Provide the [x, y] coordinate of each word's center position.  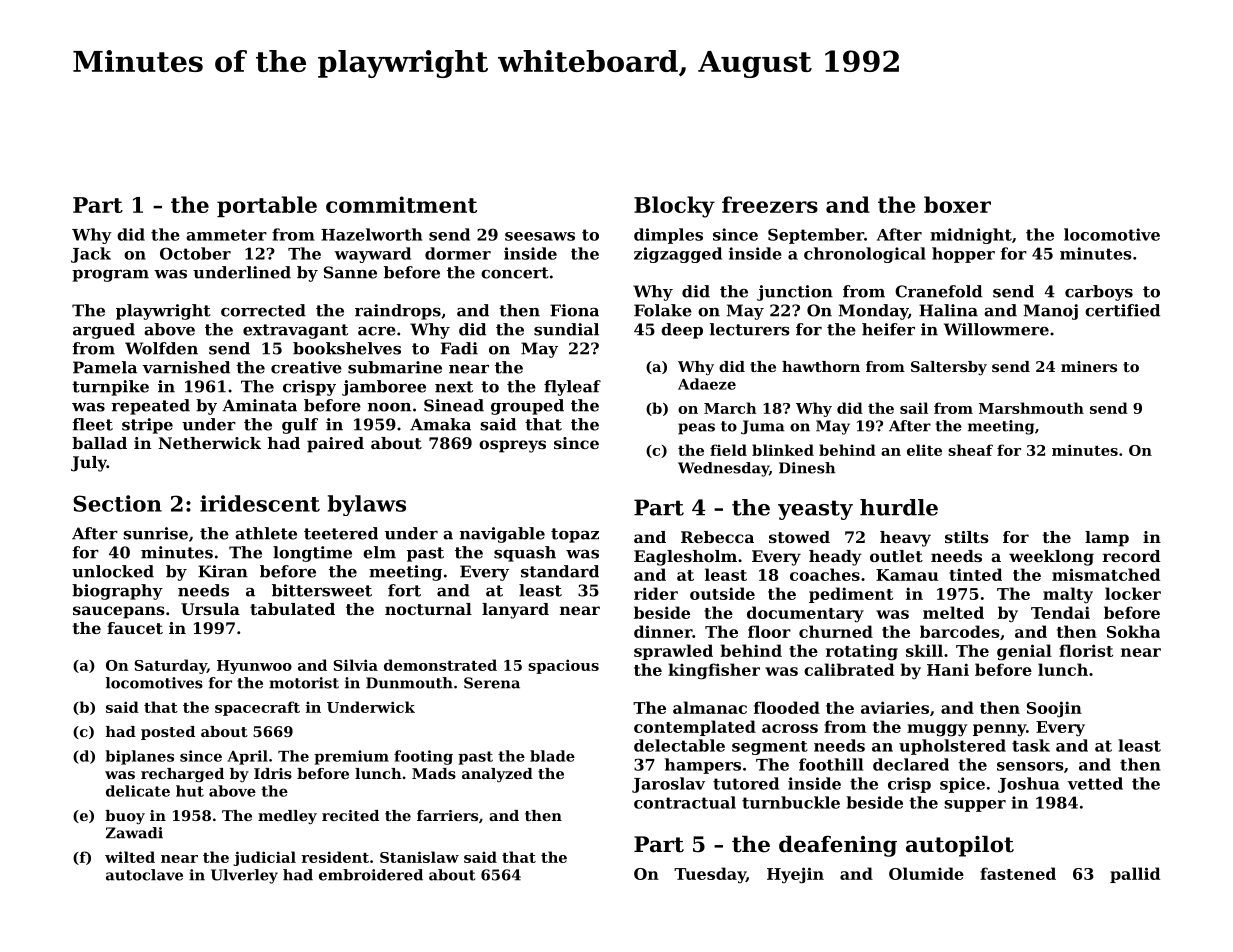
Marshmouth [1031, 408]
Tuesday [710, 875]
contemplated [695, 728]
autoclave [144, 875]
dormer [458, 253]
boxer [957, 204]
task [1031, 745]
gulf [300, 426]
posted [168, 733]
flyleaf [572, 388]
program [110, 276]
